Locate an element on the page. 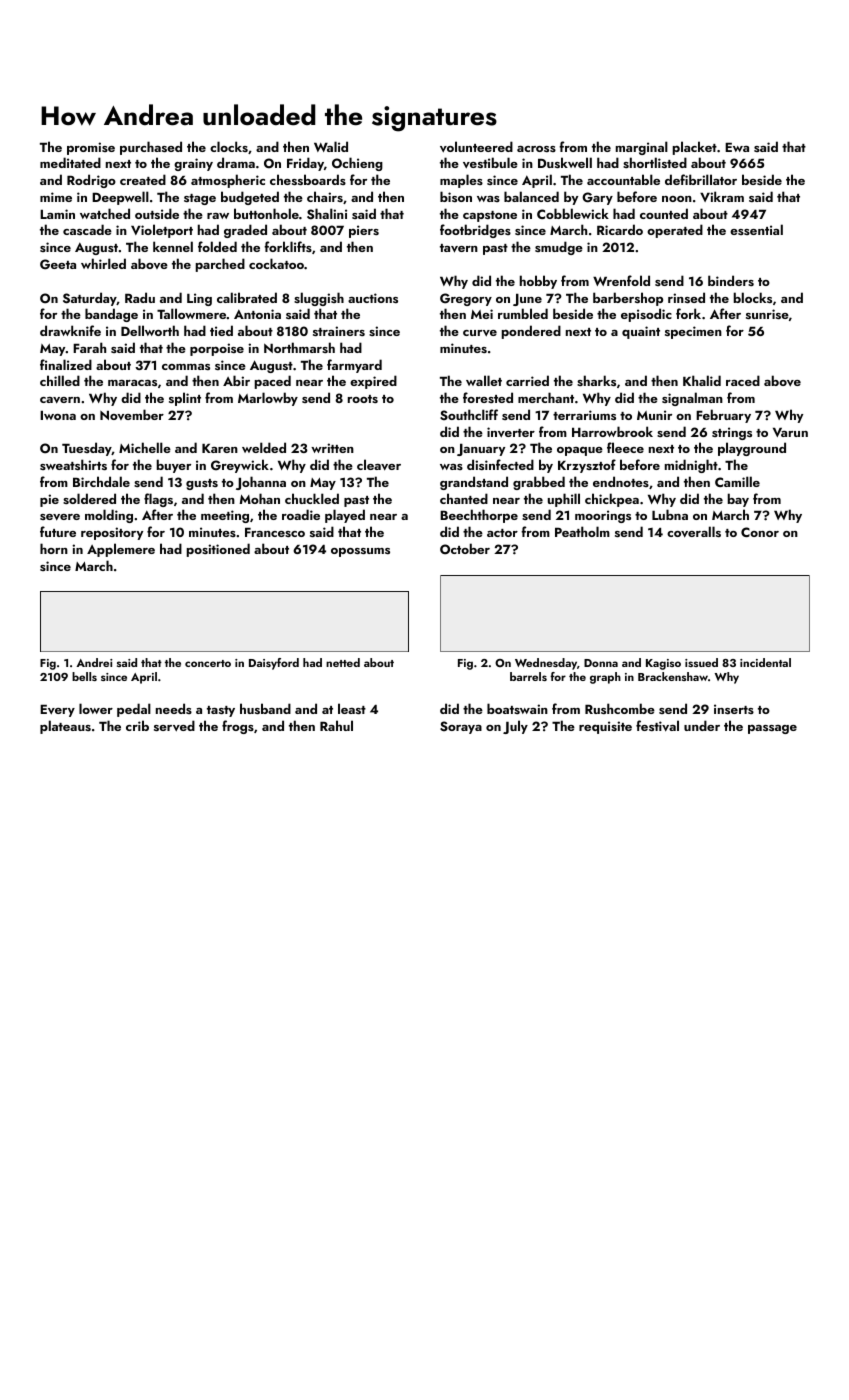 The height and width of the document is (1400, 849). Dellworth is located at coordinates (150, 330).
